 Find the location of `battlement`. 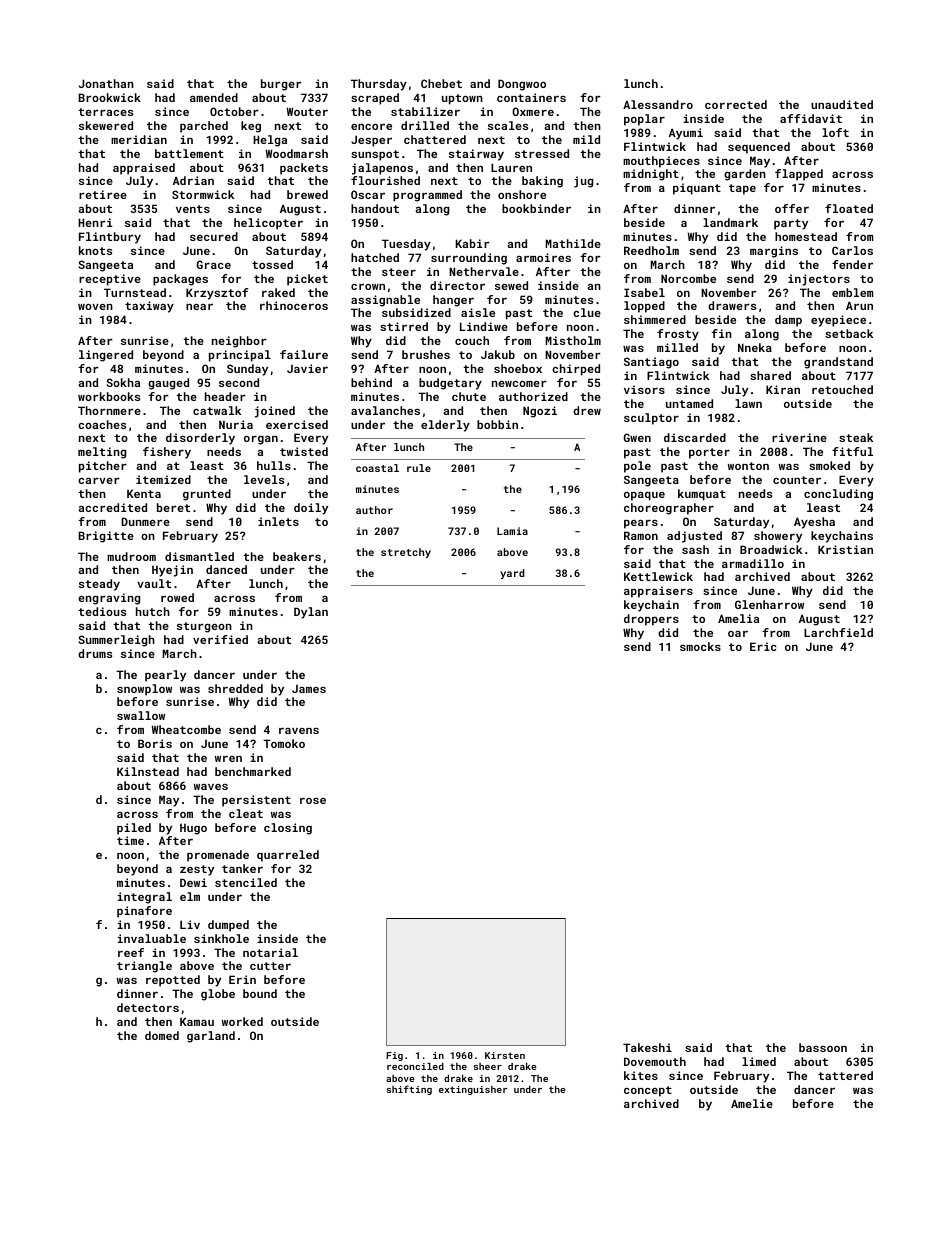

battlement is located at coordinates (189, 153).
